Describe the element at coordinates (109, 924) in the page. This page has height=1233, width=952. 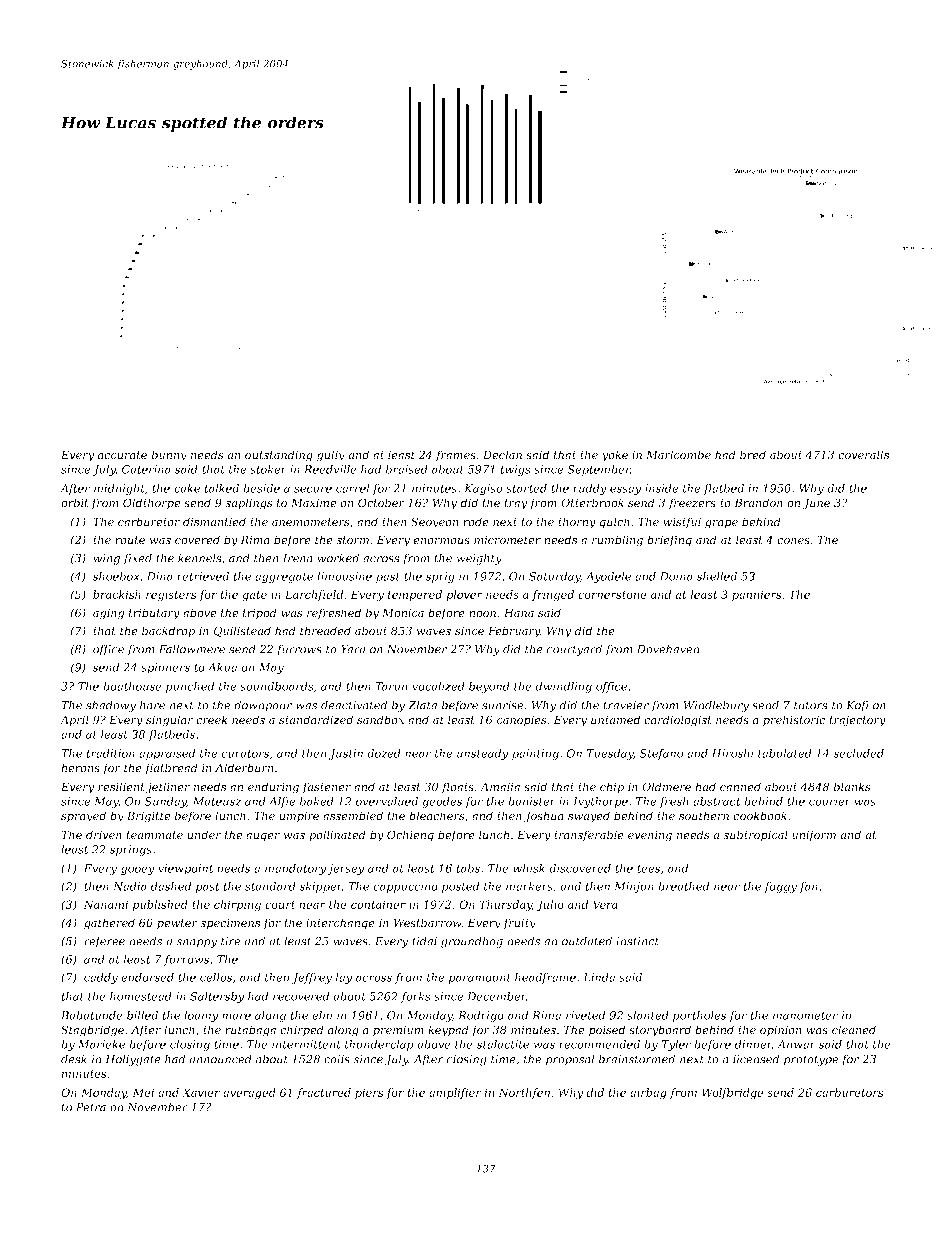
I see `gathered` at that location.
